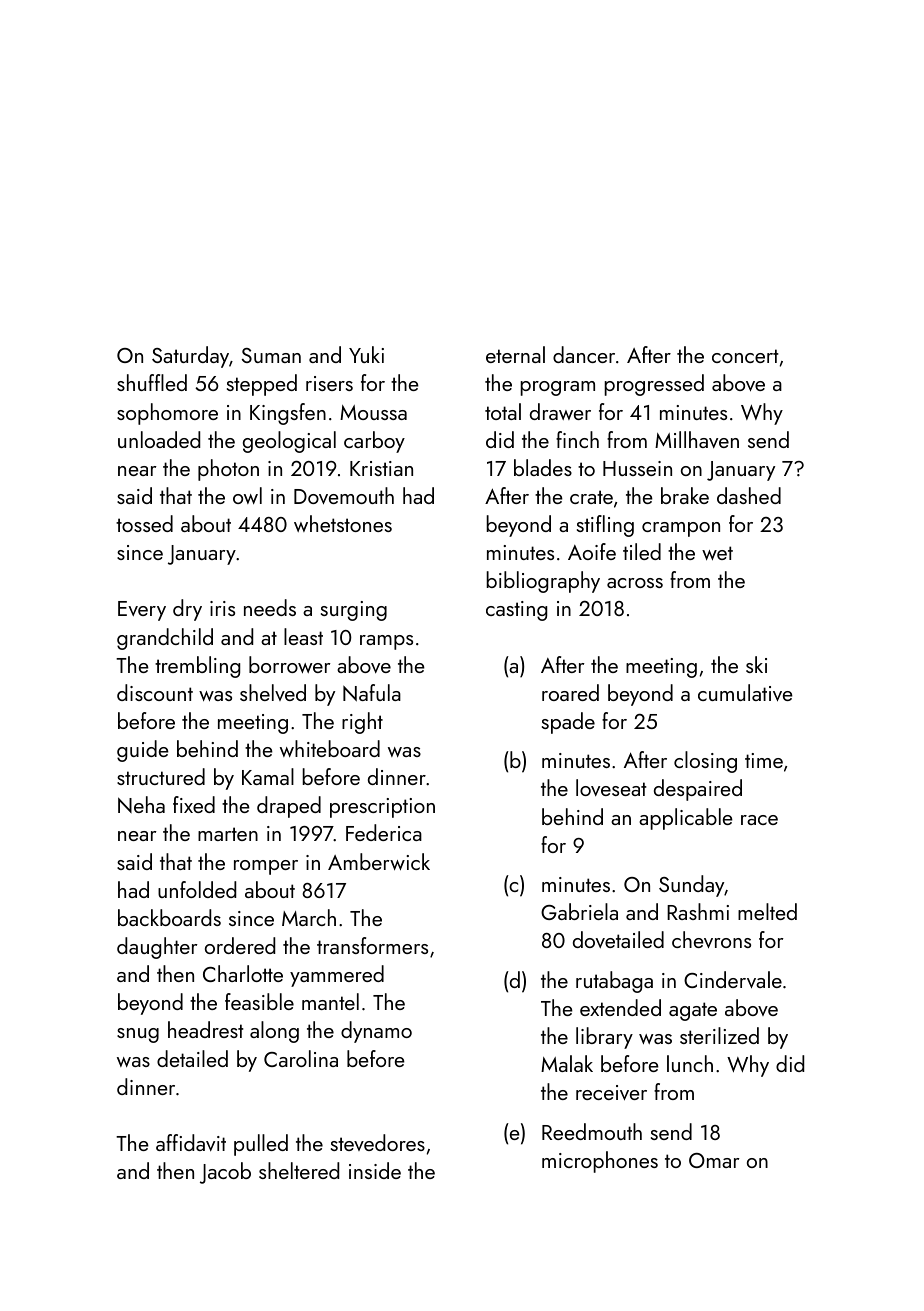 This document has height=1311, width=924. Describe the element at coordinates (373, 412) in the document. I see `Moussa` at that location.
